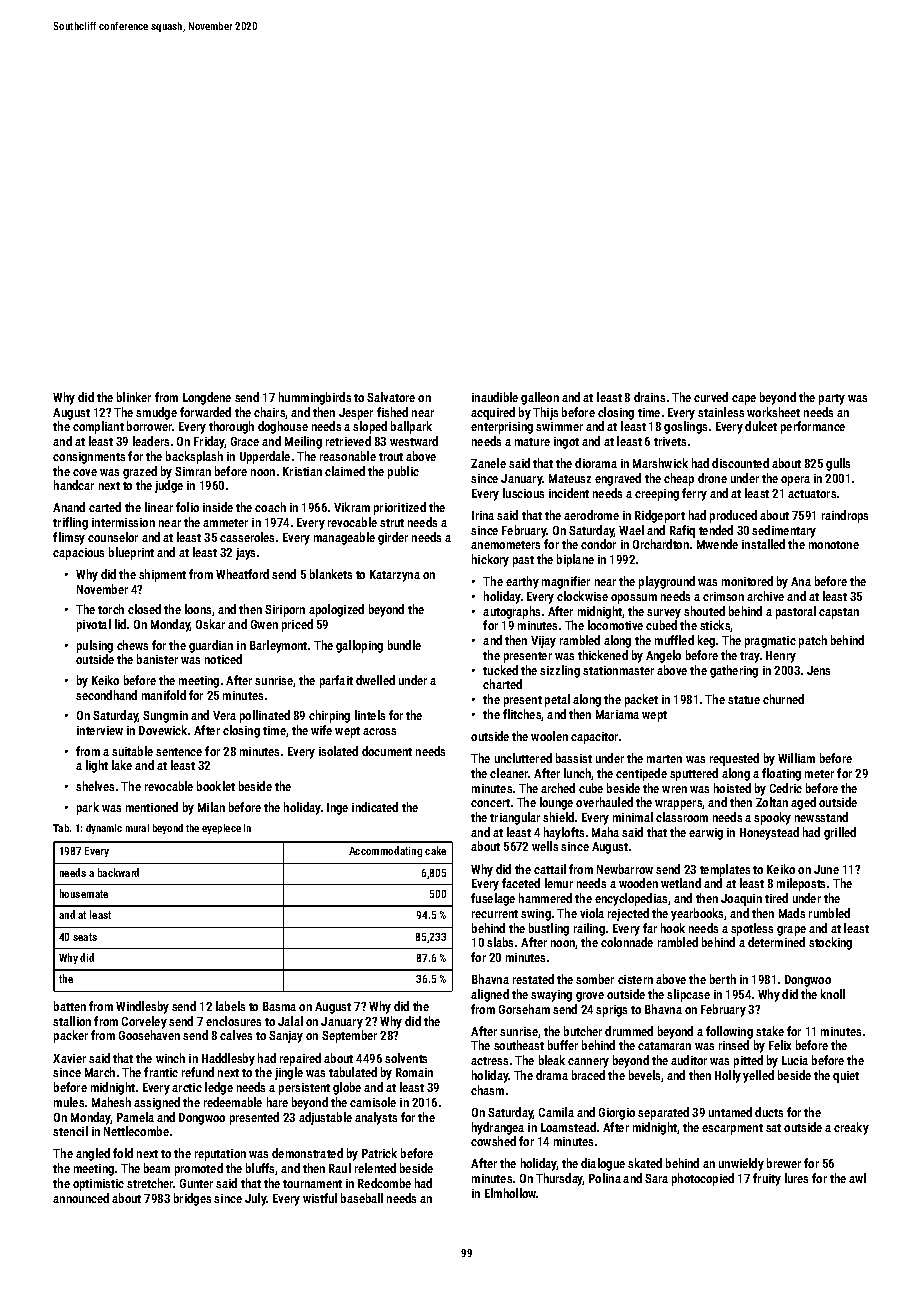 This document has height=1308, width=924. What do you see at coordinates (165, 717) in the document?
I see `Sungmin` at bounding box center [165, 717].
